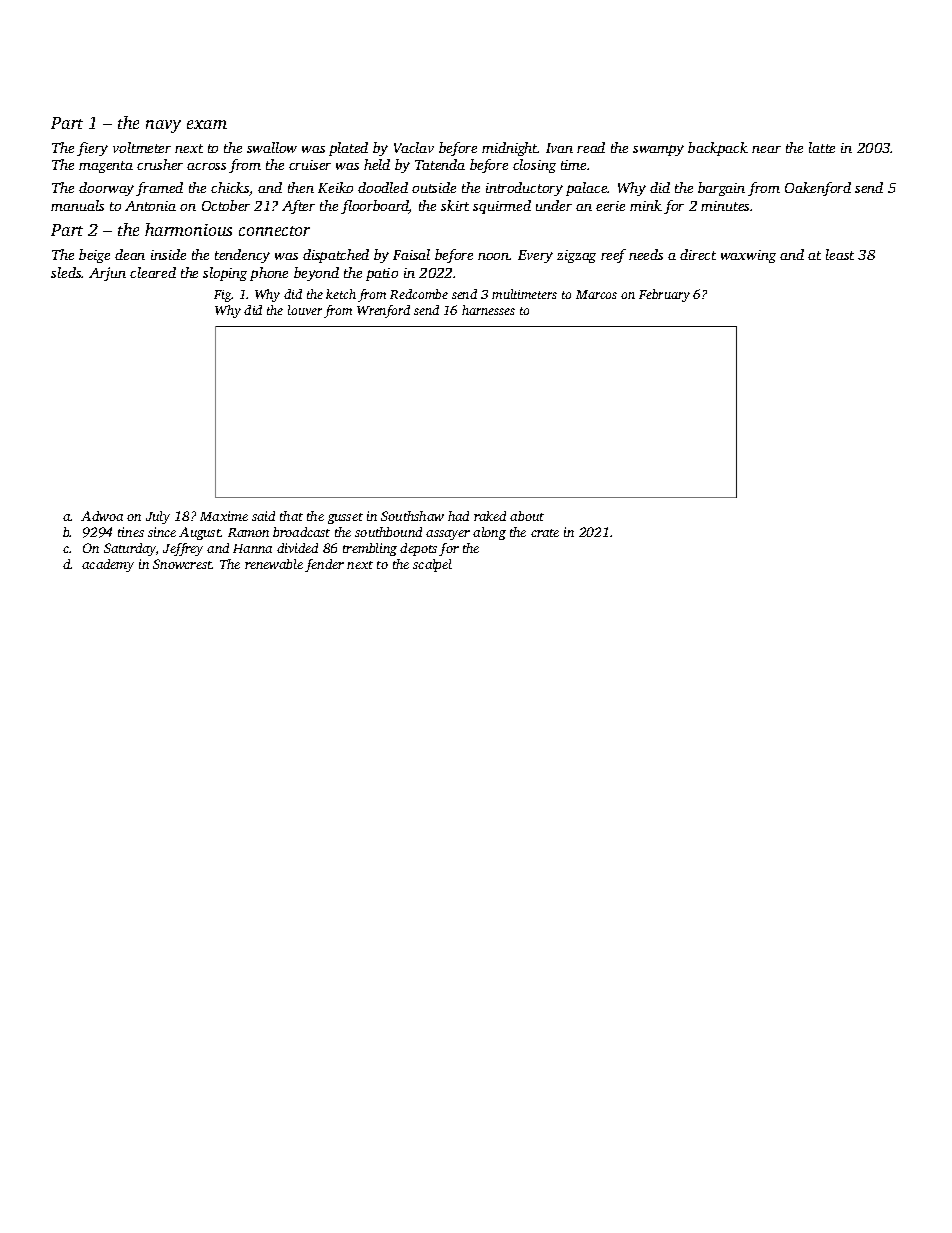 The height and width of the screenshot is (1233, 952). I want to click on academy, so click(108, 565).
